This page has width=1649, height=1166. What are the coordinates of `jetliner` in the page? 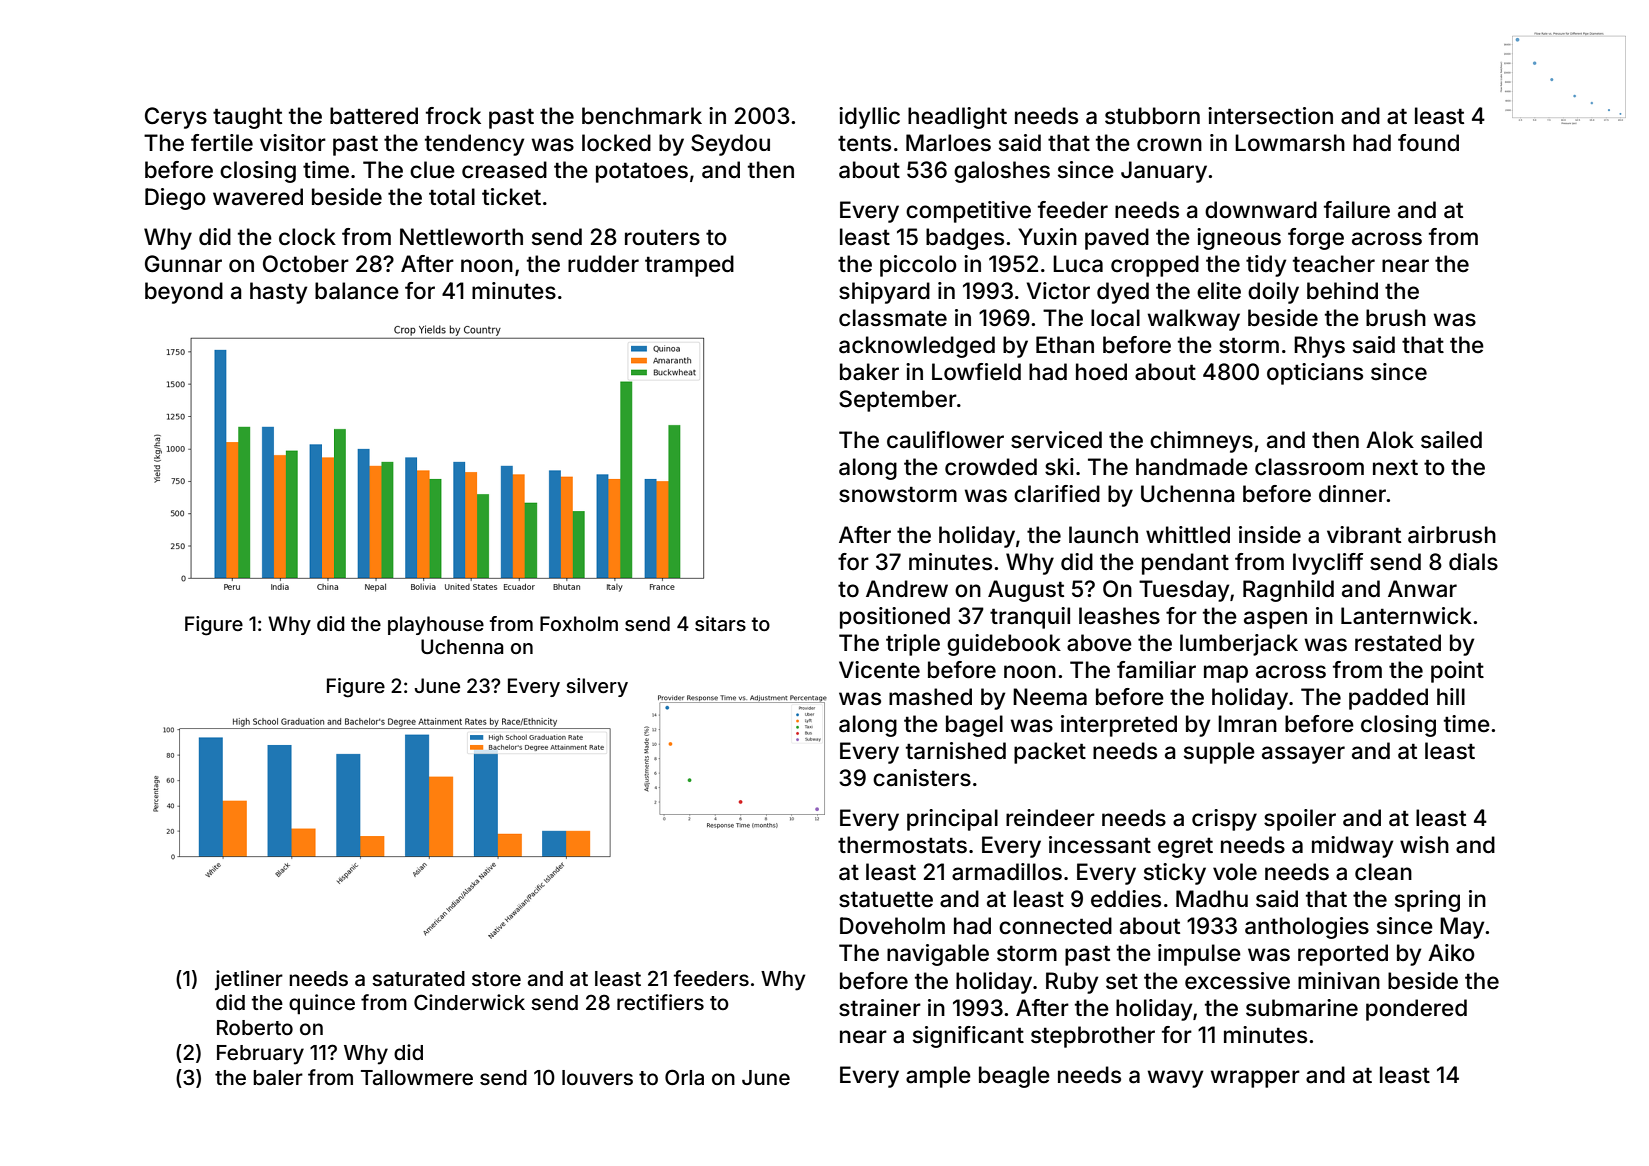 It's located at (249, 980).
